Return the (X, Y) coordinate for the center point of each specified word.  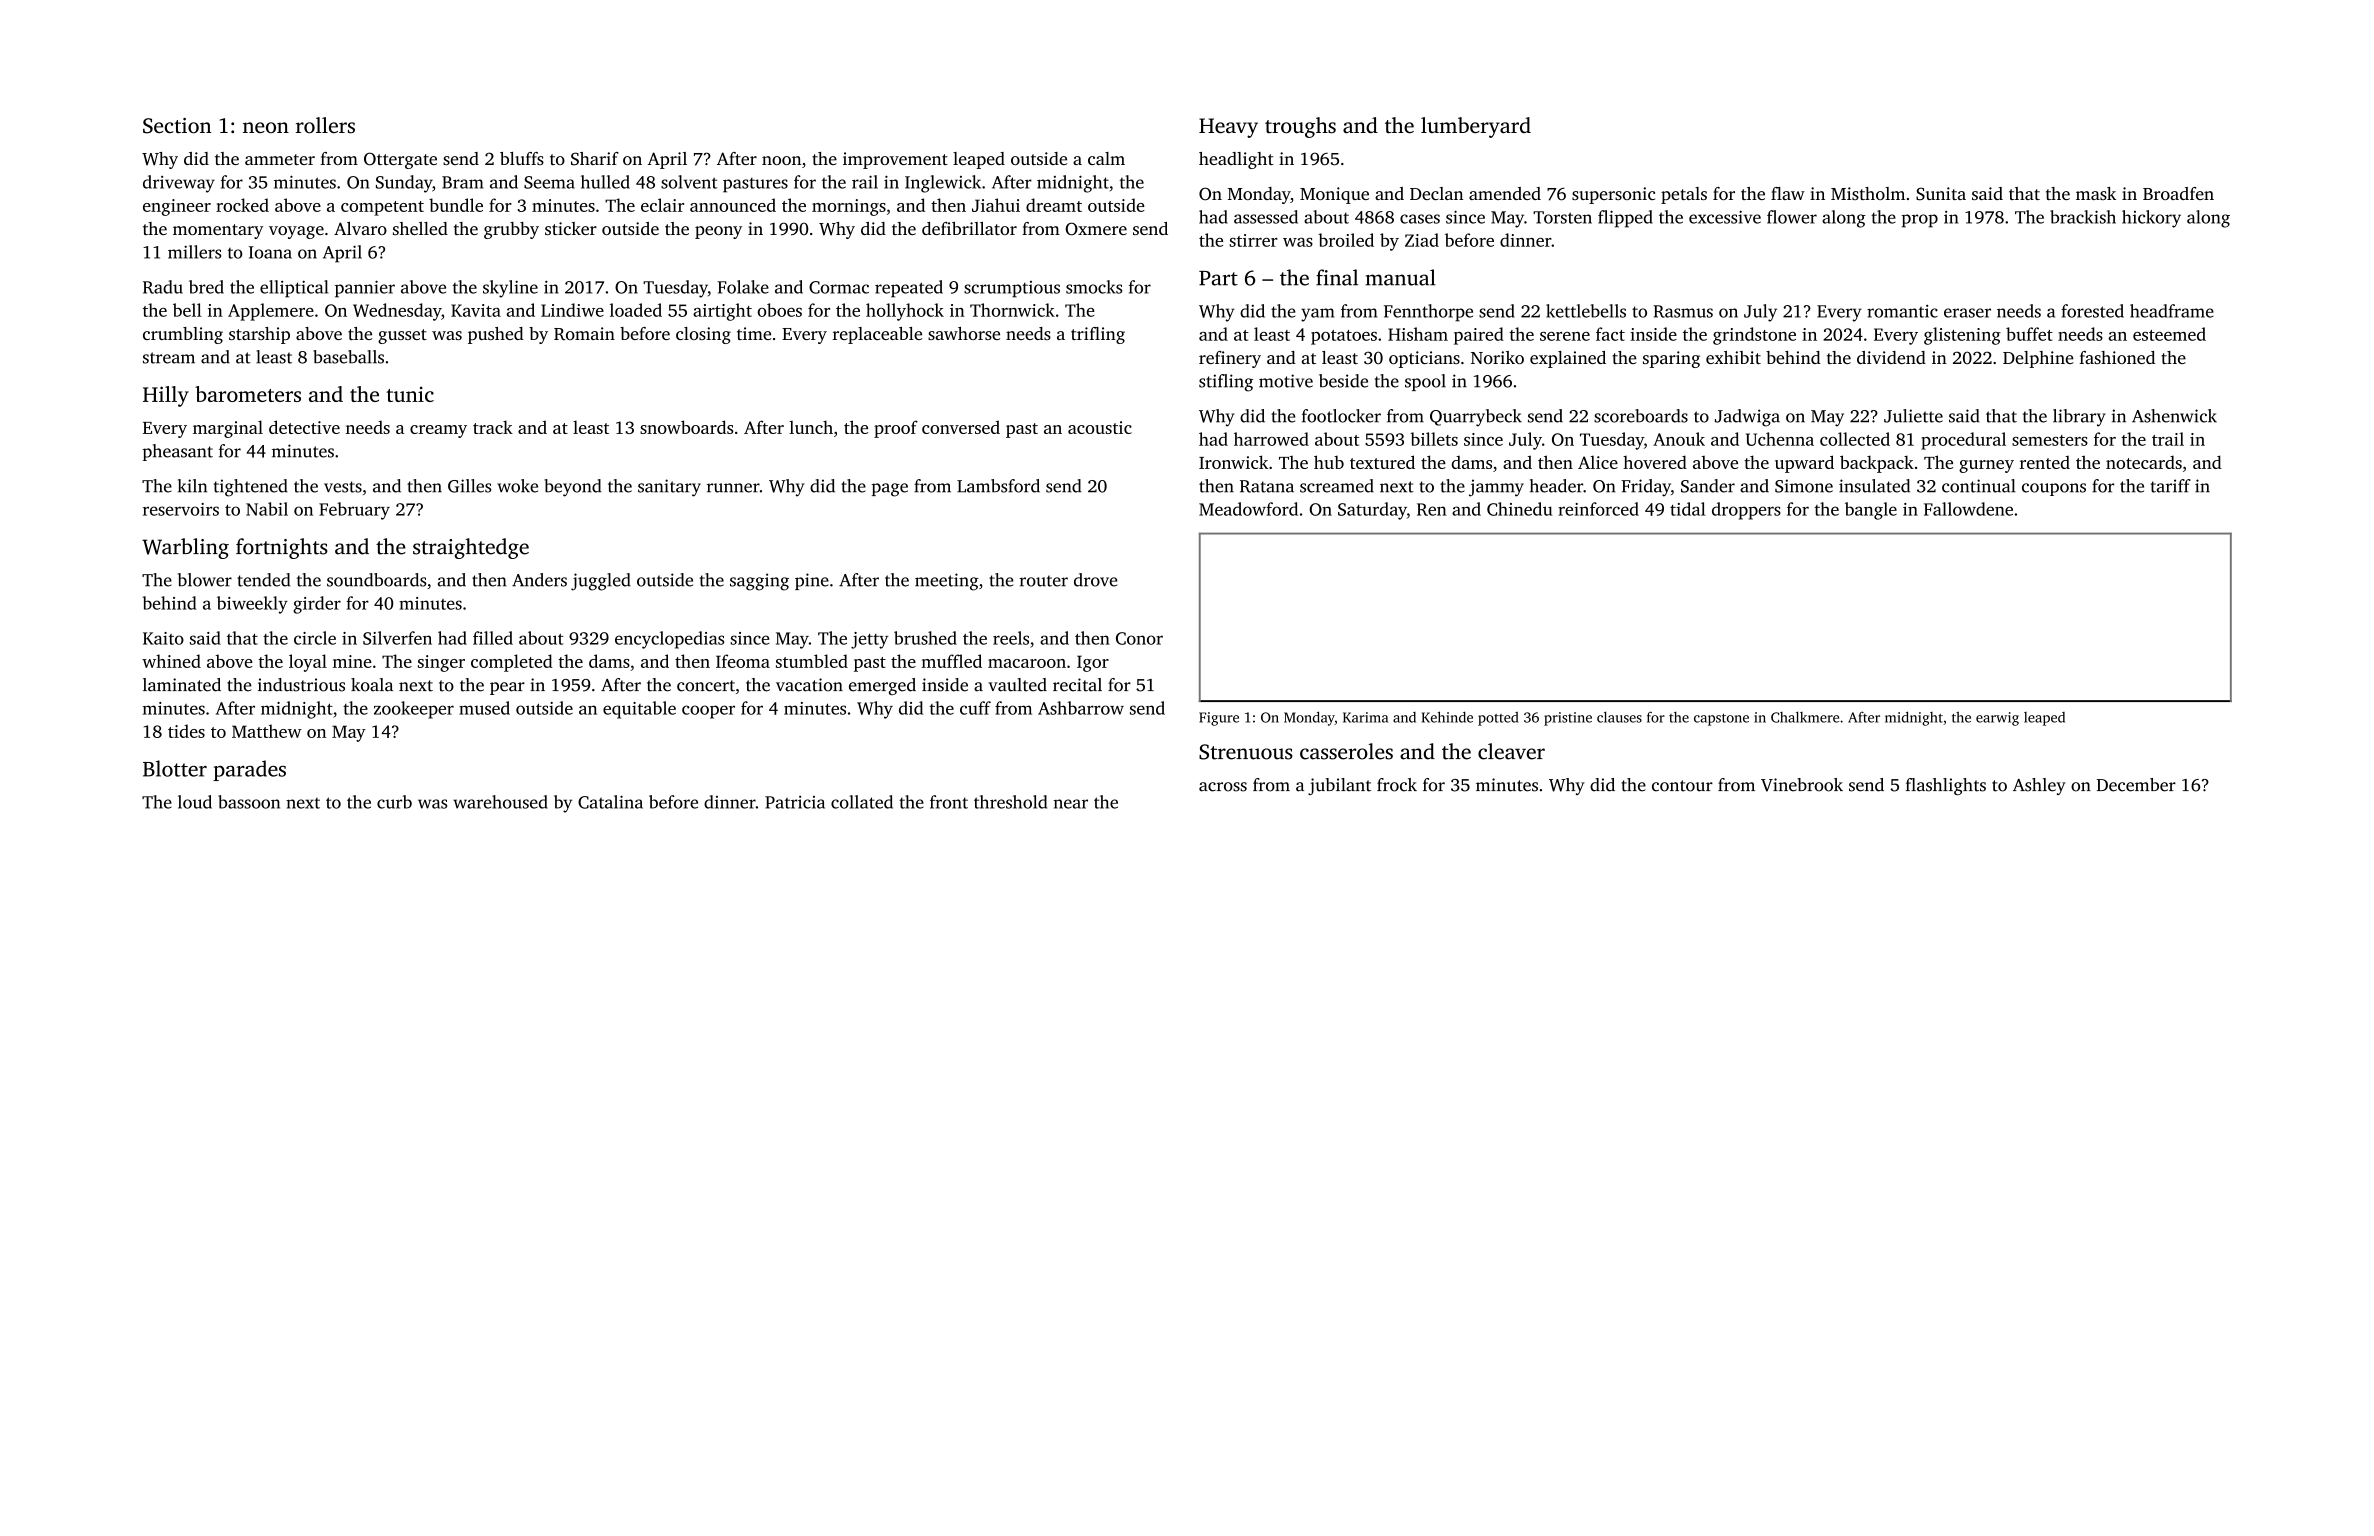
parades (249, 770)
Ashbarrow (1081, 708)
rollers (325, 125)
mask (2096, 193)
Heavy (1228, 128)
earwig (1997, 719)
